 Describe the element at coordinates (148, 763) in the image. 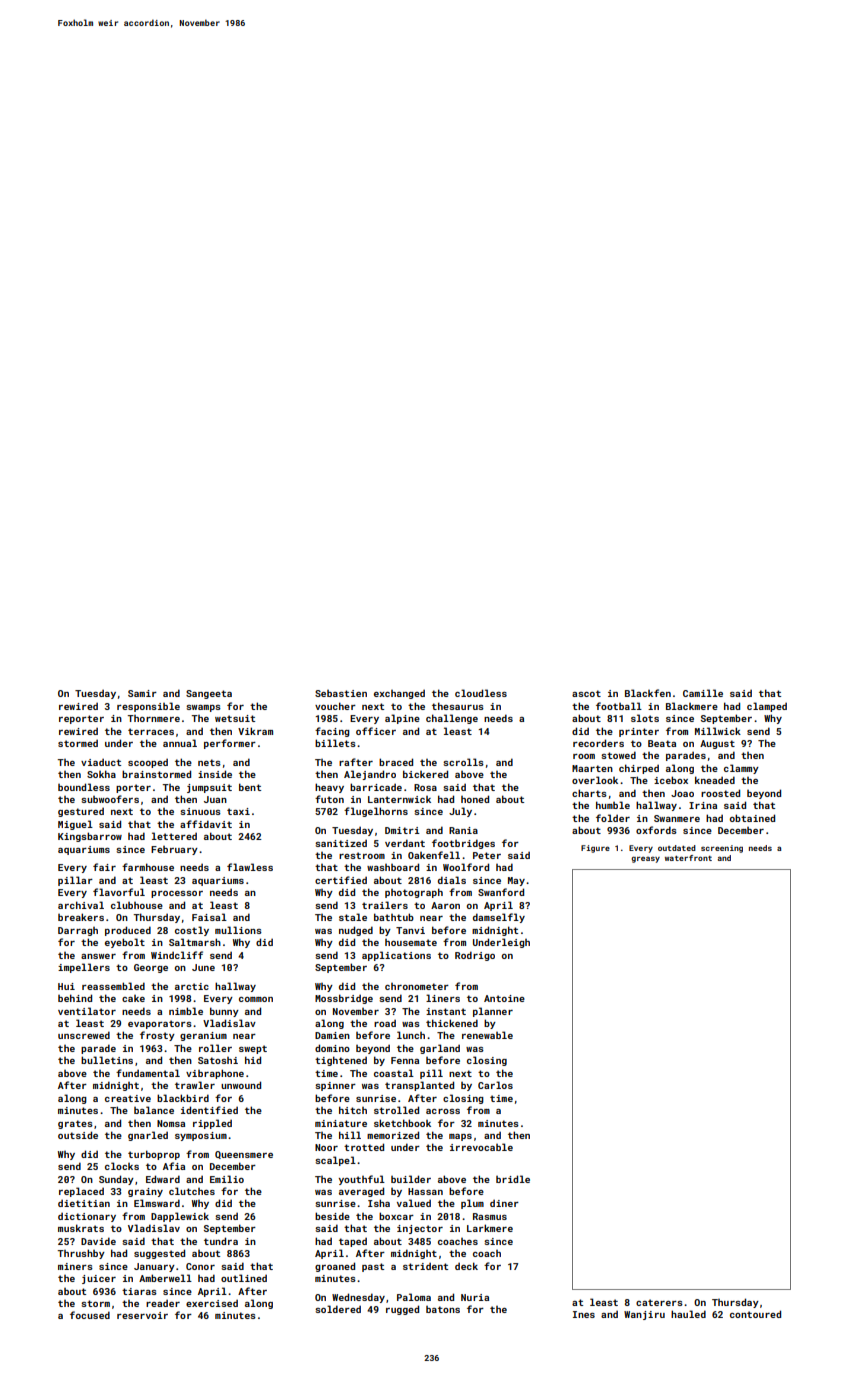

I see `scooped` at that location.
